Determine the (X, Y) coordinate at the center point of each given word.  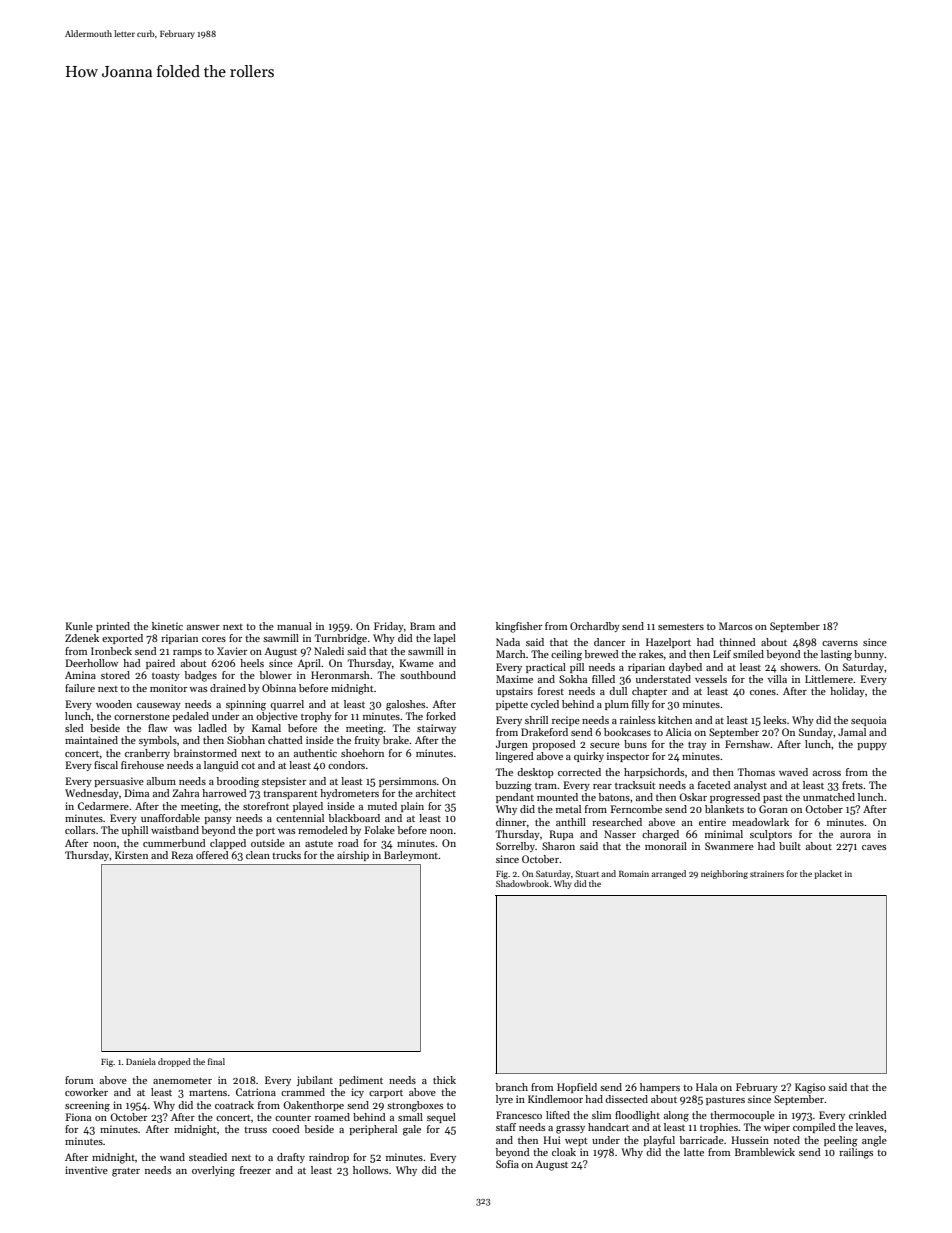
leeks (774, 720)
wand (172, 1157)
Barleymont (411, 856)
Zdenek (82, 638)
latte (694, 1152)
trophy (316, 717)
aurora (855, 835)
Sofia (507, 1164)
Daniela (141, 1061)
